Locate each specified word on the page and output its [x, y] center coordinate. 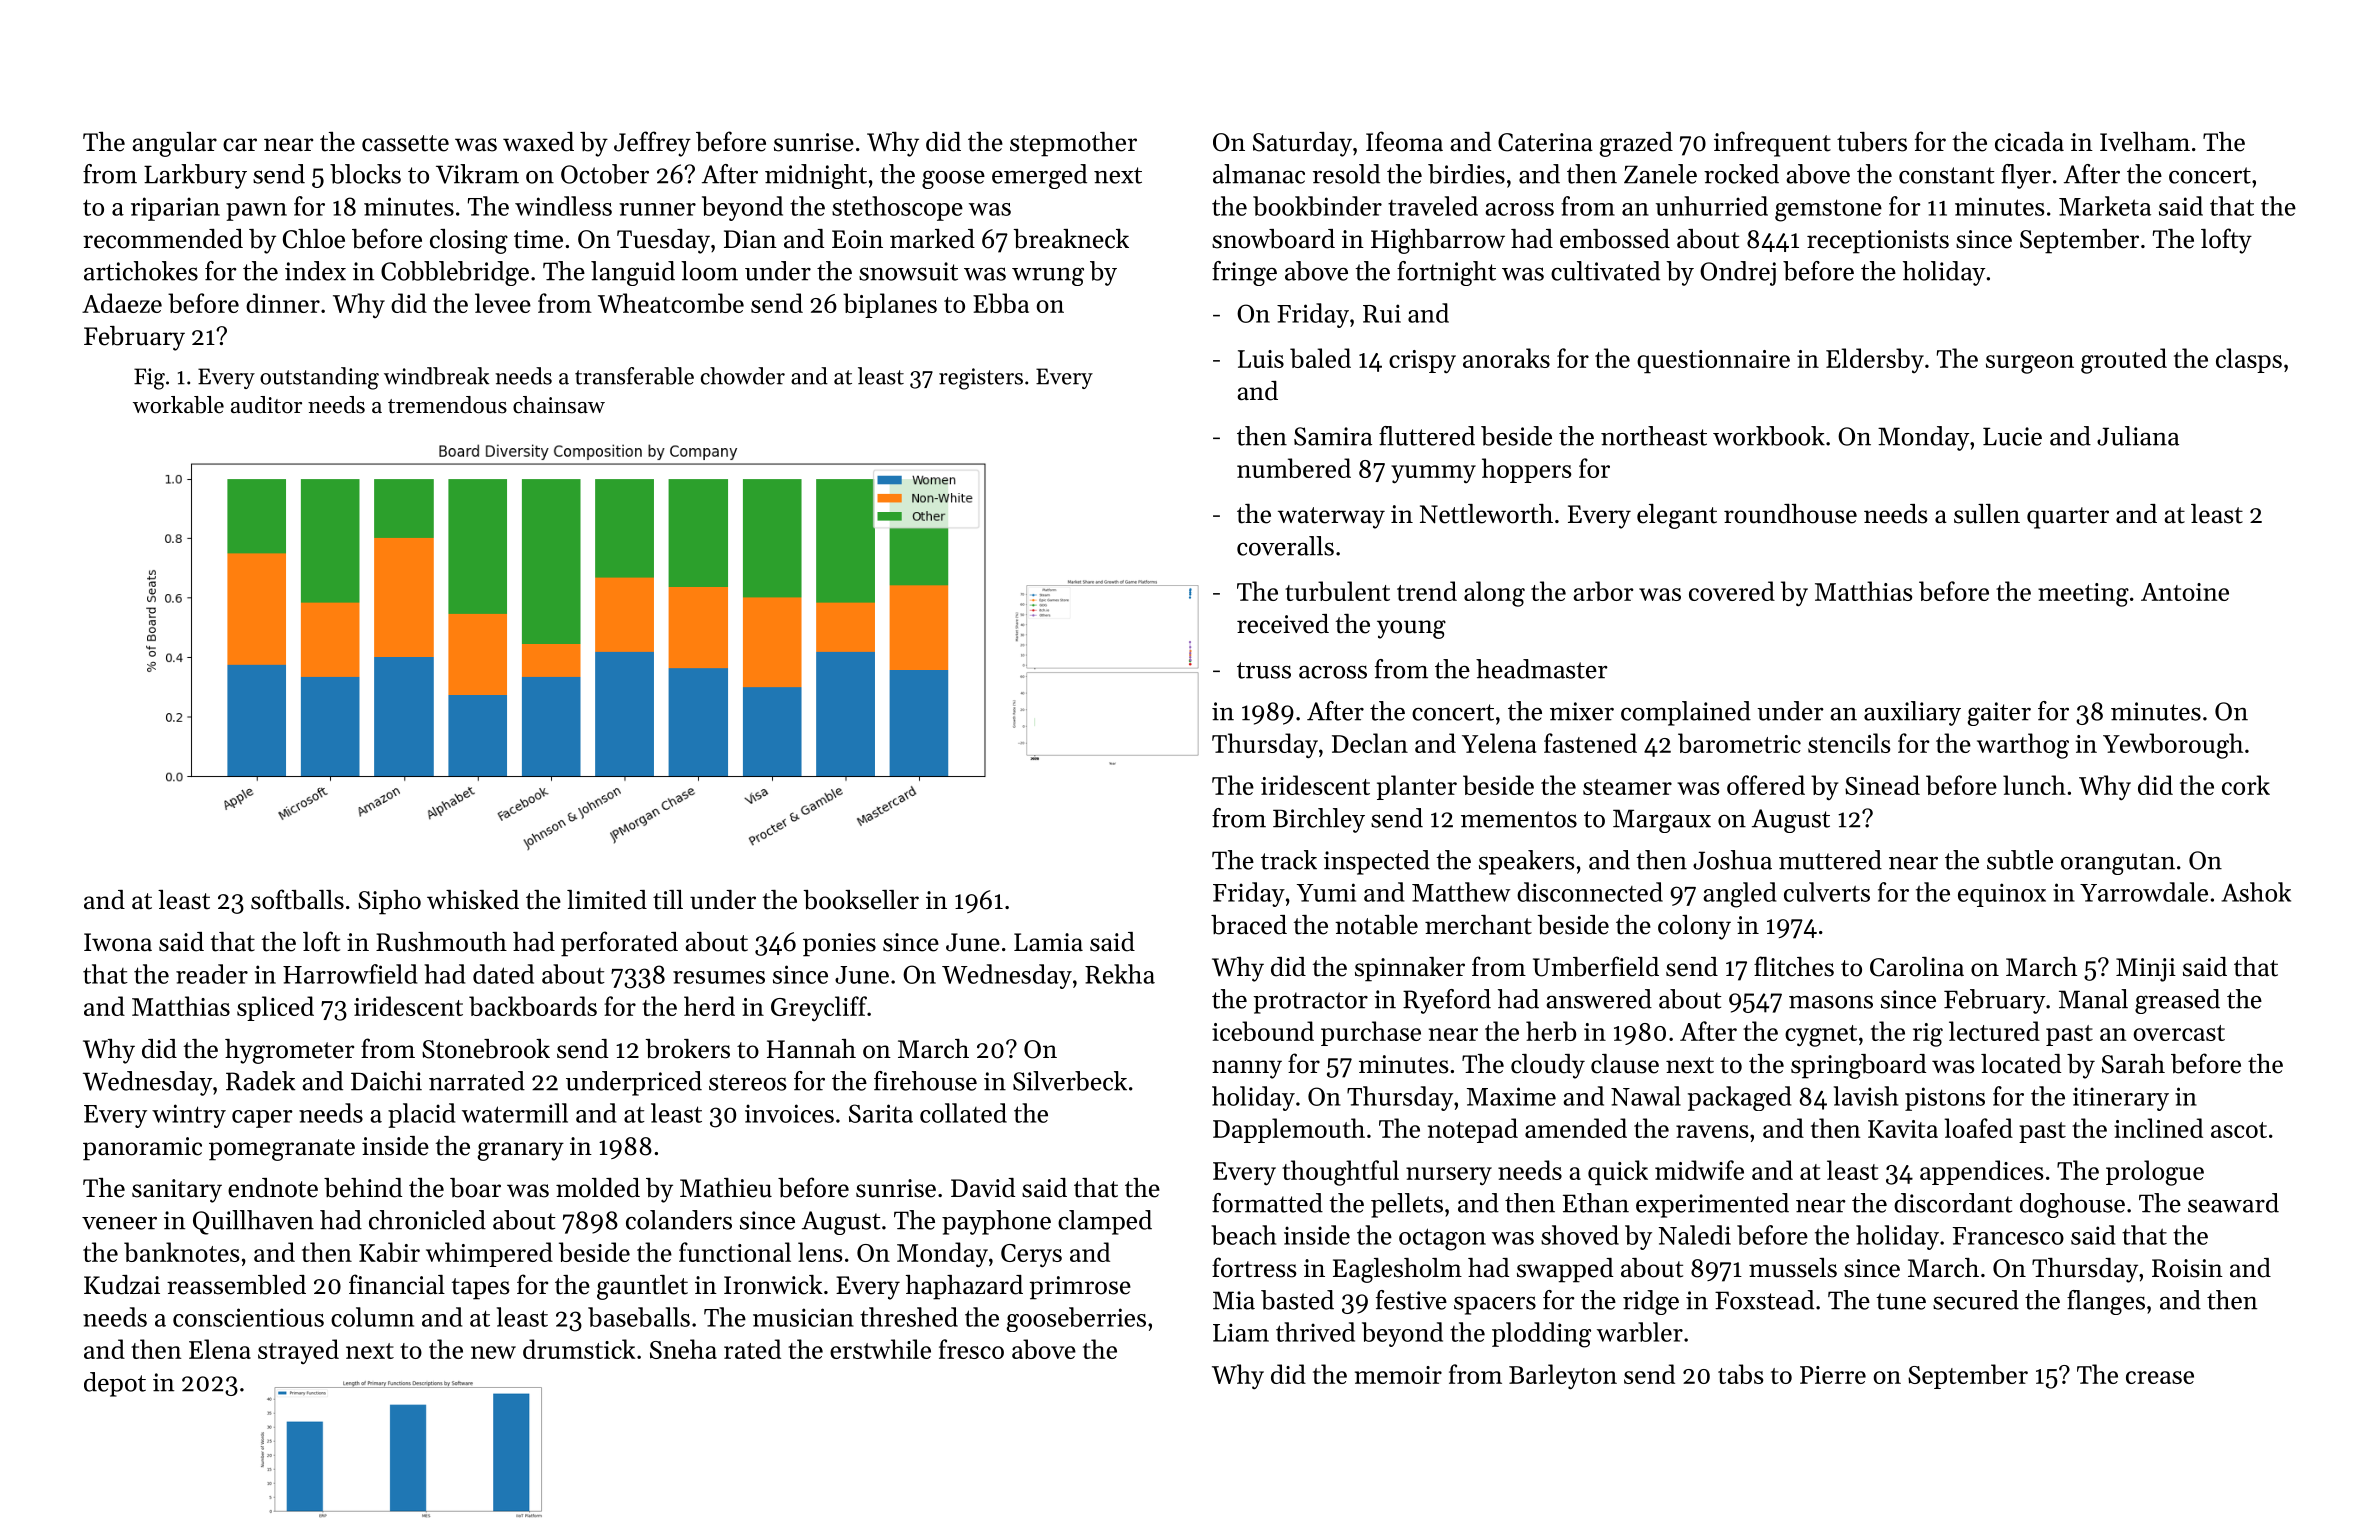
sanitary [177, 1191]
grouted [2124, 361]
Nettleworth [1486, 514]
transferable [634, 376]
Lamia [1048, 942]
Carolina [1917, 967]
